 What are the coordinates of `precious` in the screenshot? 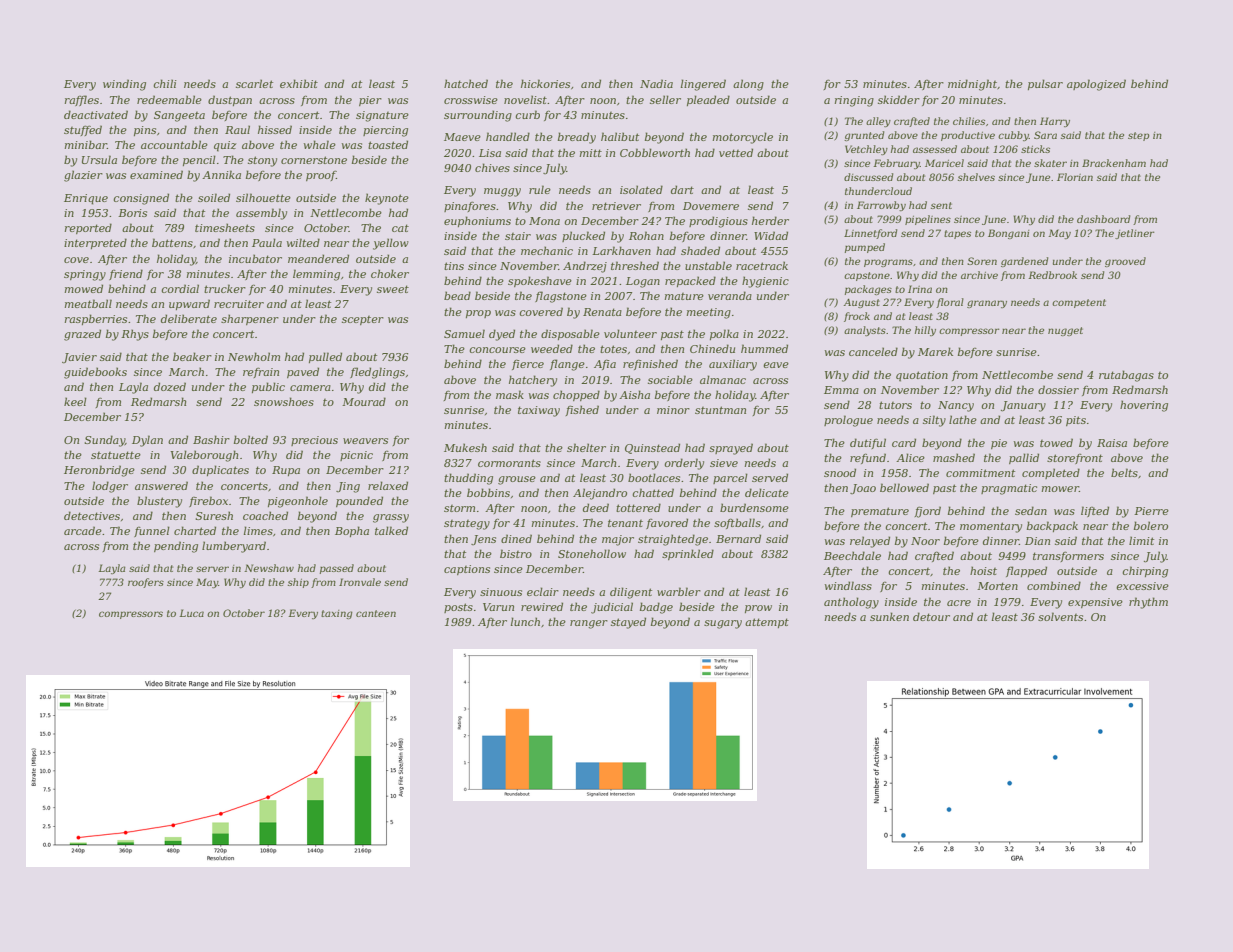 It's located at (314, 441).
